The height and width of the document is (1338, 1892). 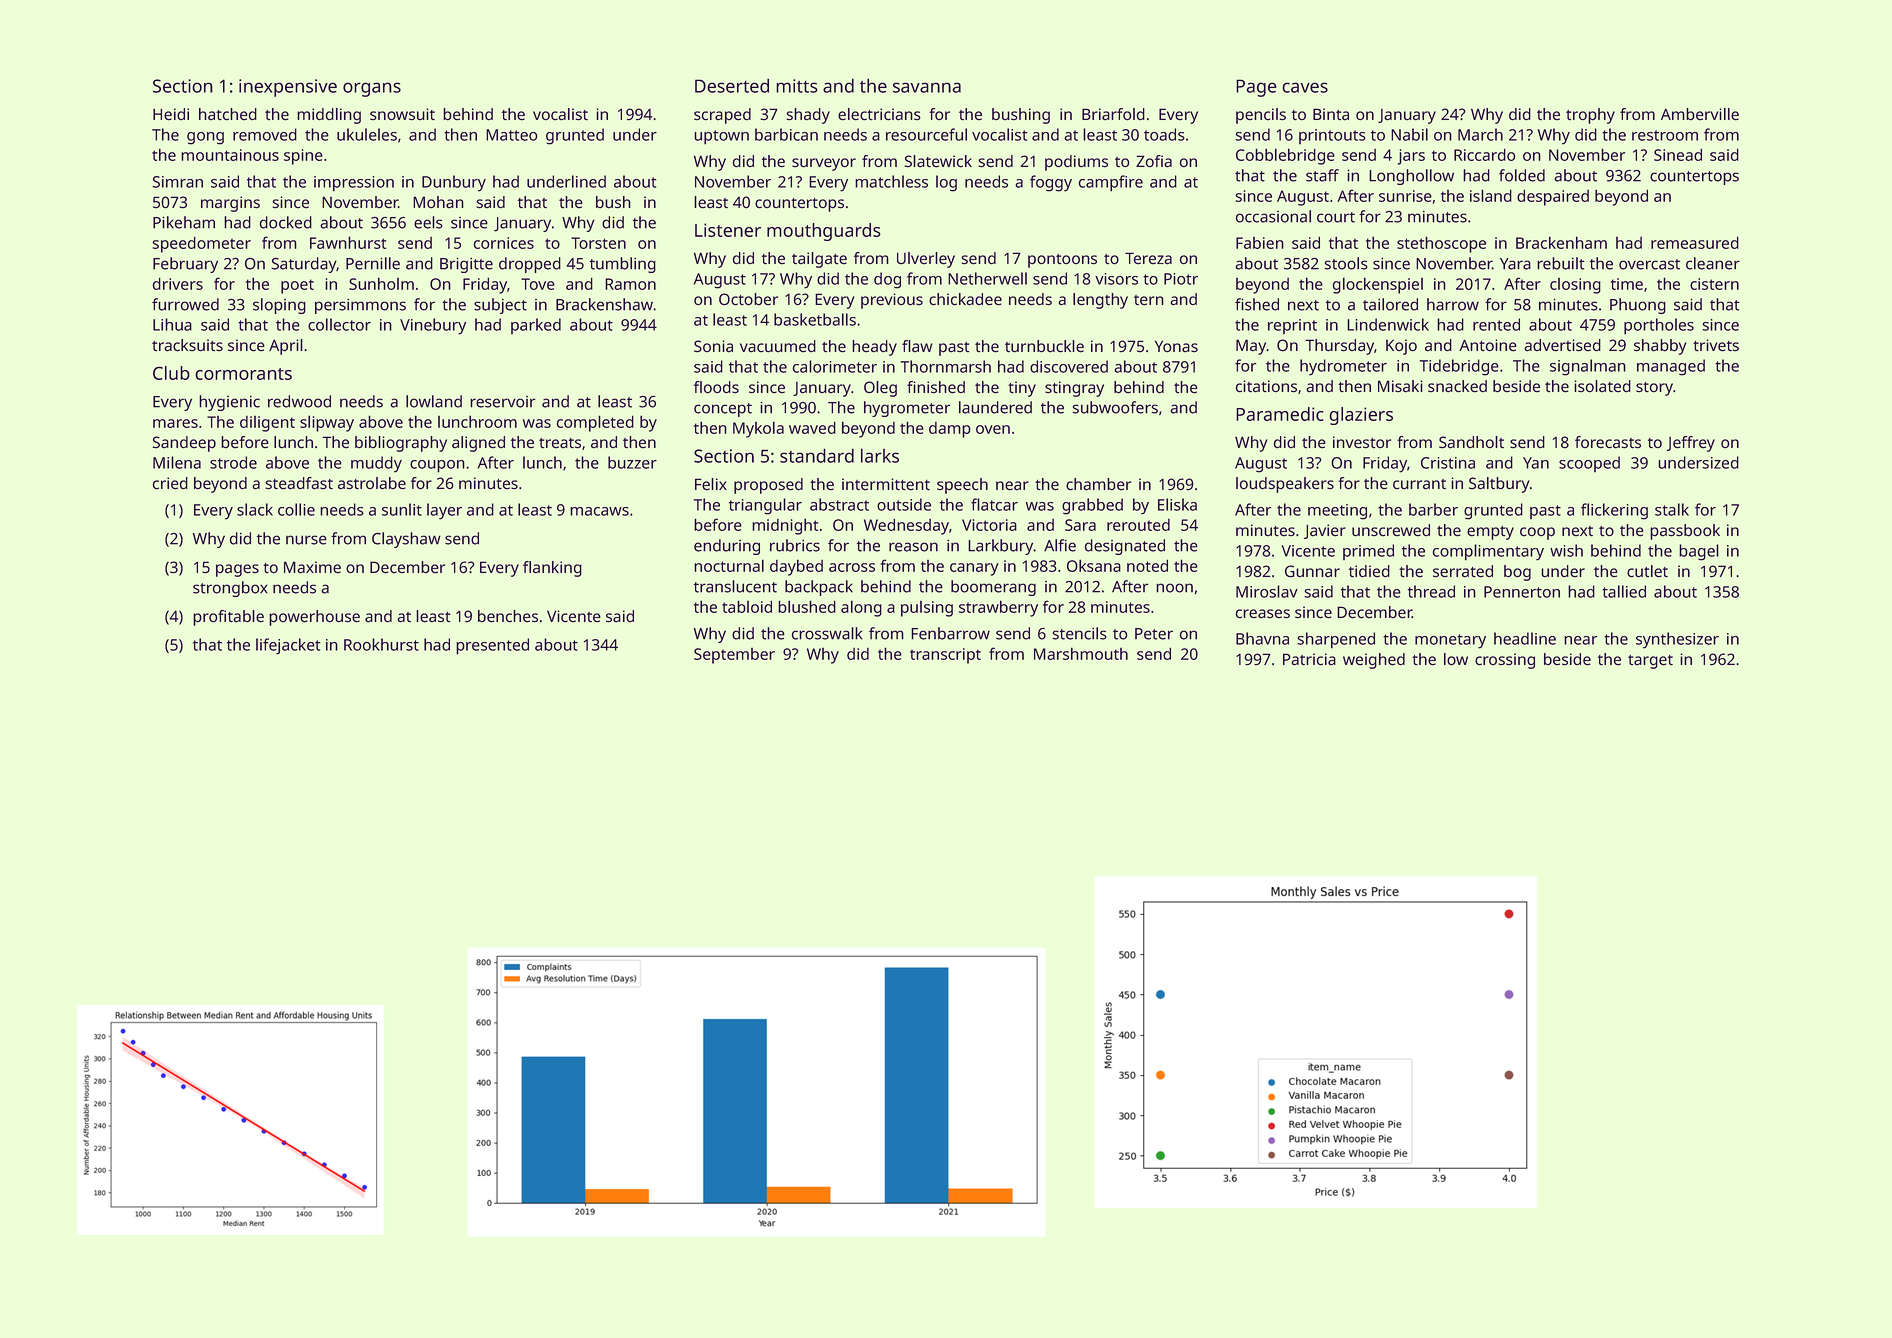 What do you see at coordinates (1459, 367) in the document?
I see `Tidebridge` at bounding box center [1459, 367].
